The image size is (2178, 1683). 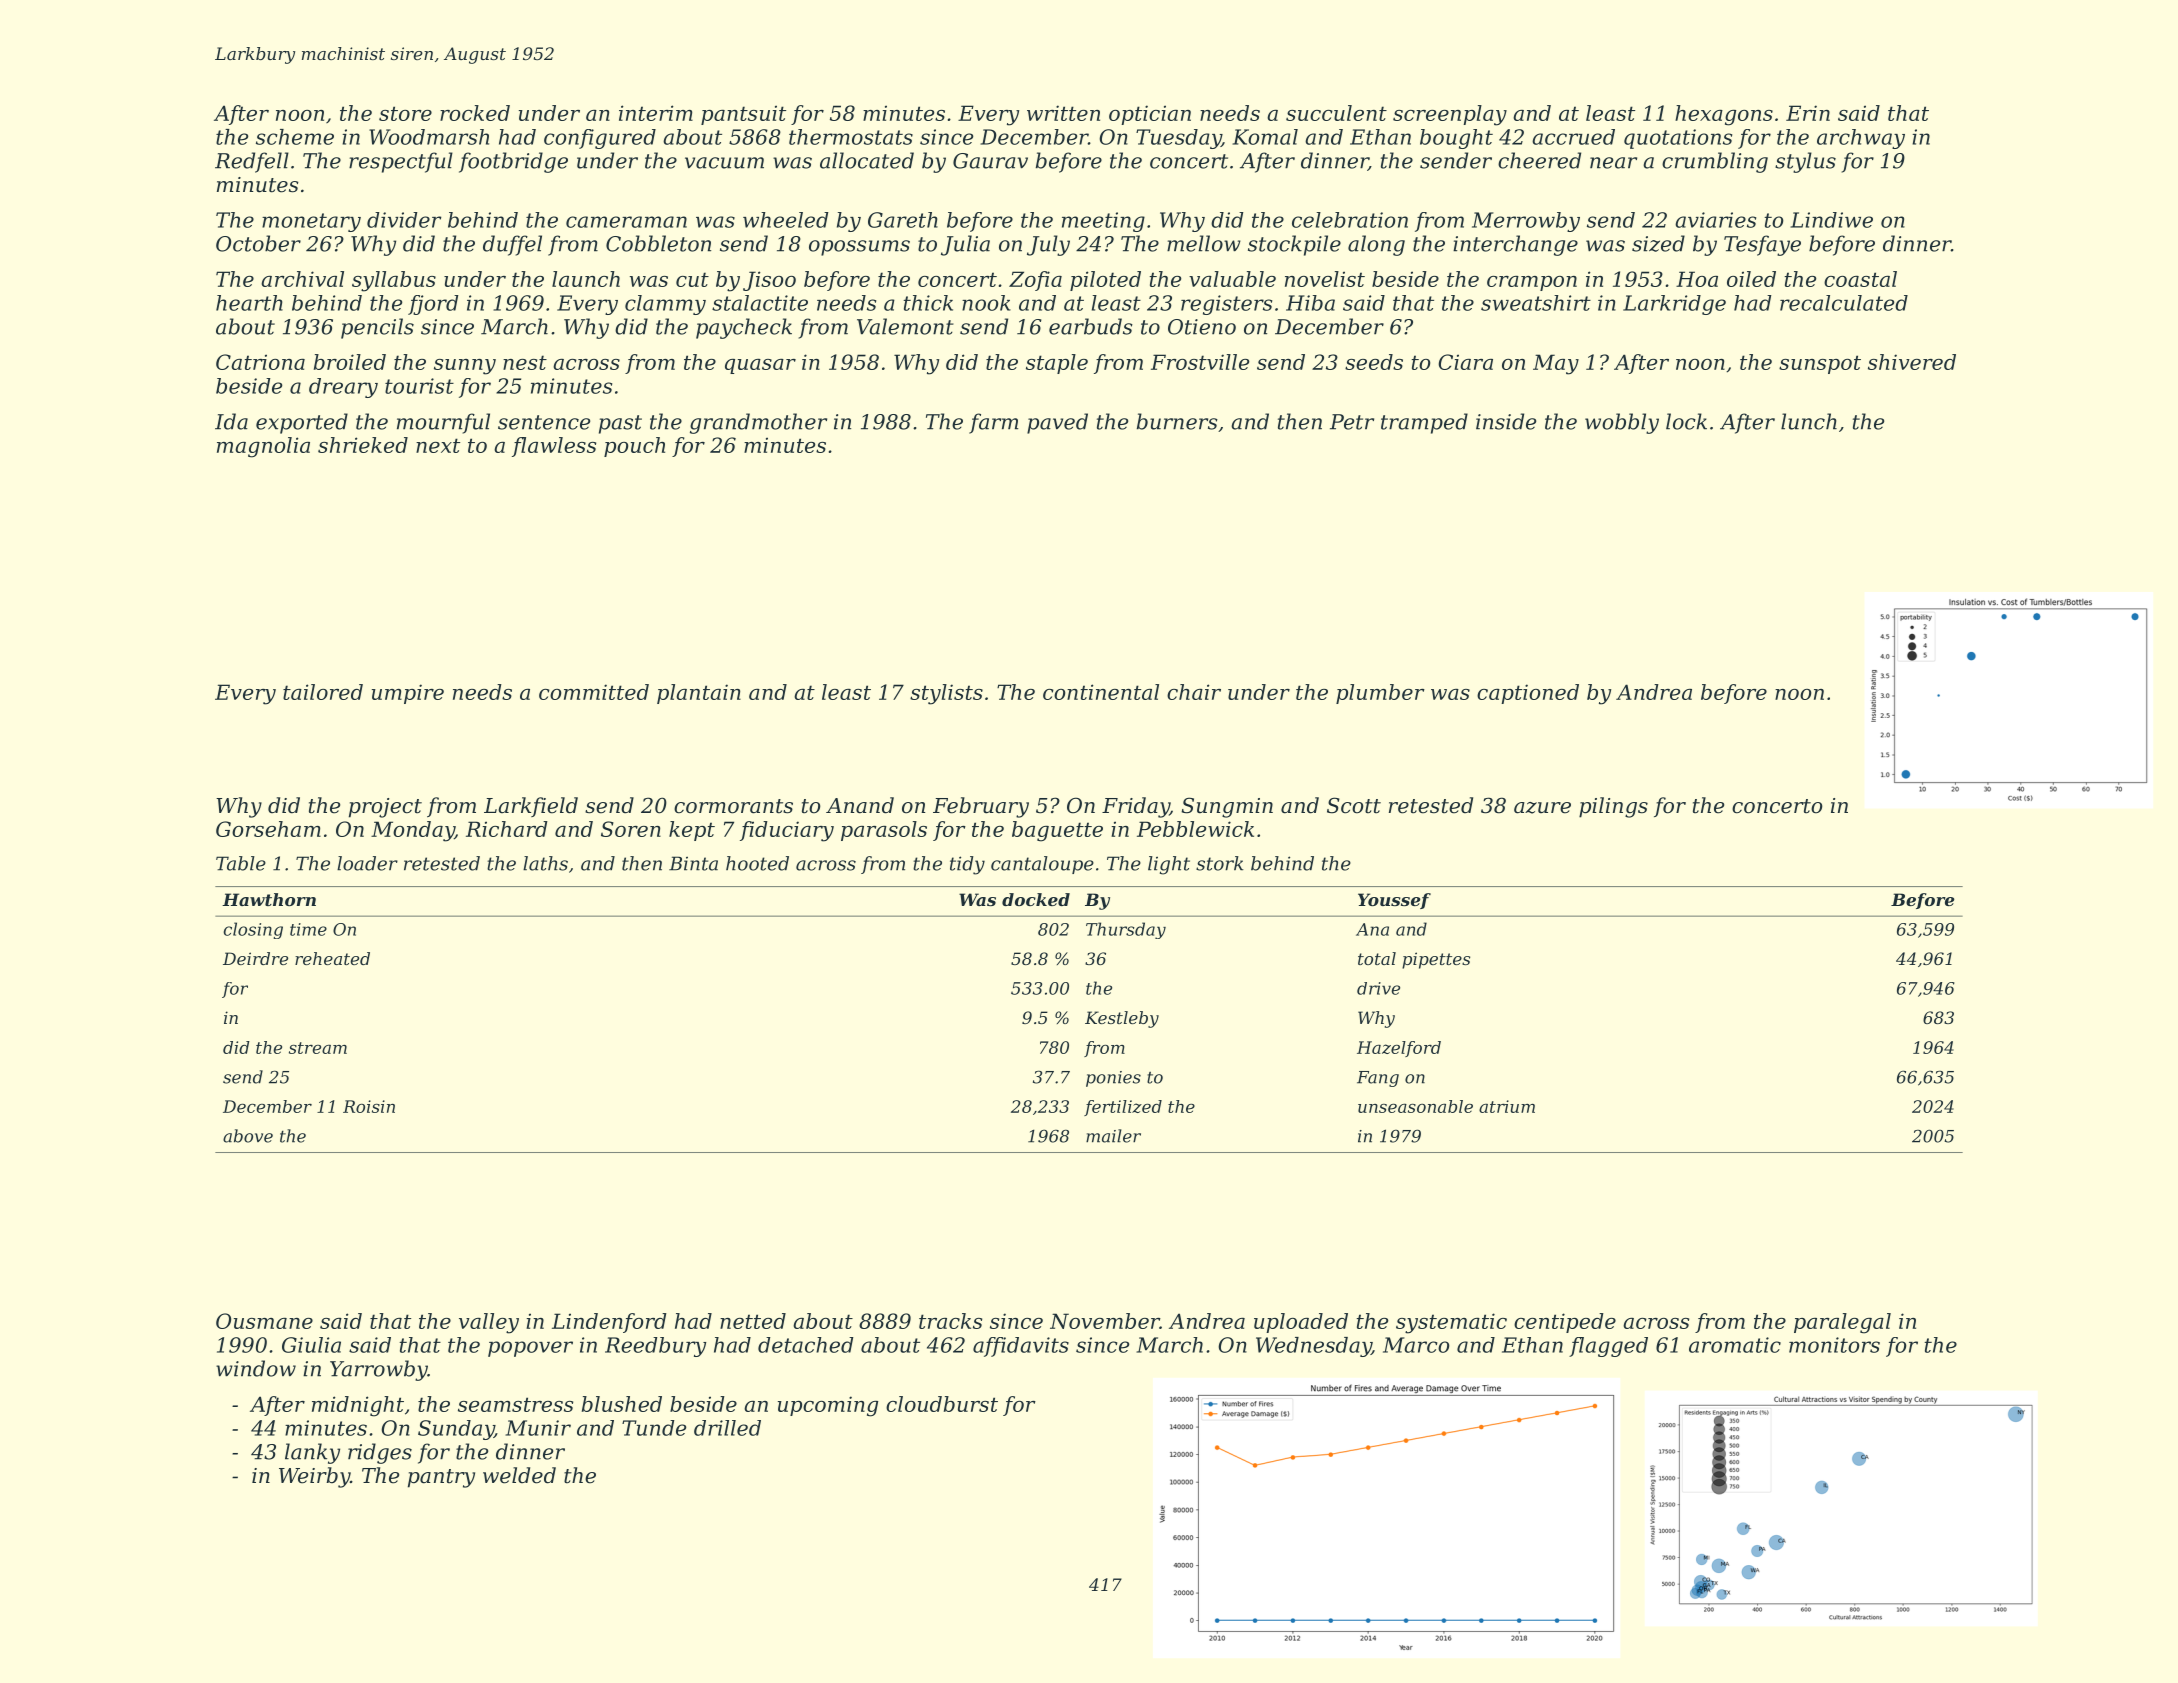 I want to click on Kestleby, so click(x=1122, y=1019).
